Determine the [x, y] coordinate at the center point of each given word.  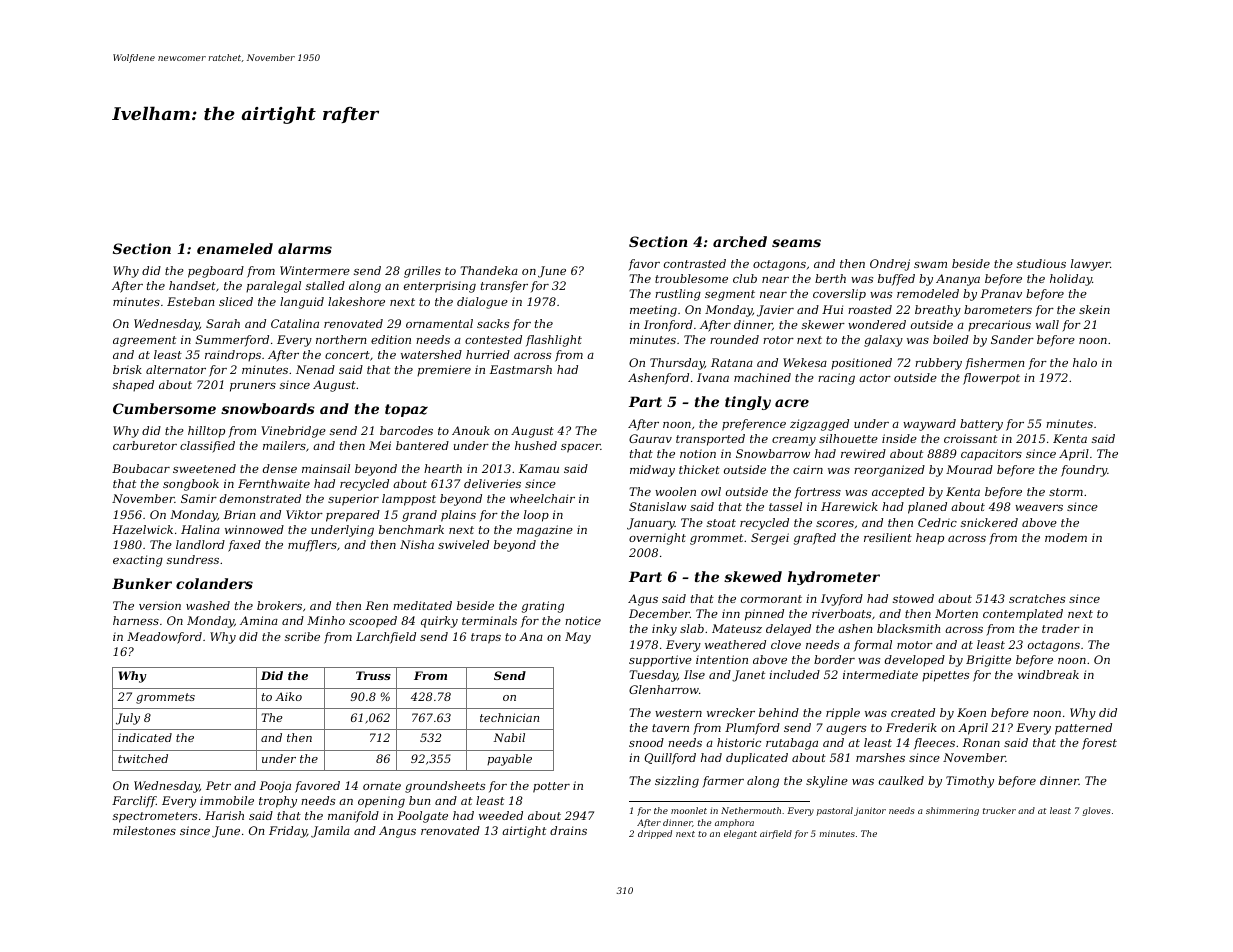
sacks [493, 323]
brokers [279, 605]
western [678, 713]
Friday [288, 832]
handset [192, 285]
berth [830, 278]
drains [568, 830]
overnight [657, 539]
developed [915, 661]
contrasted [695, 263]
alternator [176, 369]
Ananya [958, 280]
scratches [1037, 598]
